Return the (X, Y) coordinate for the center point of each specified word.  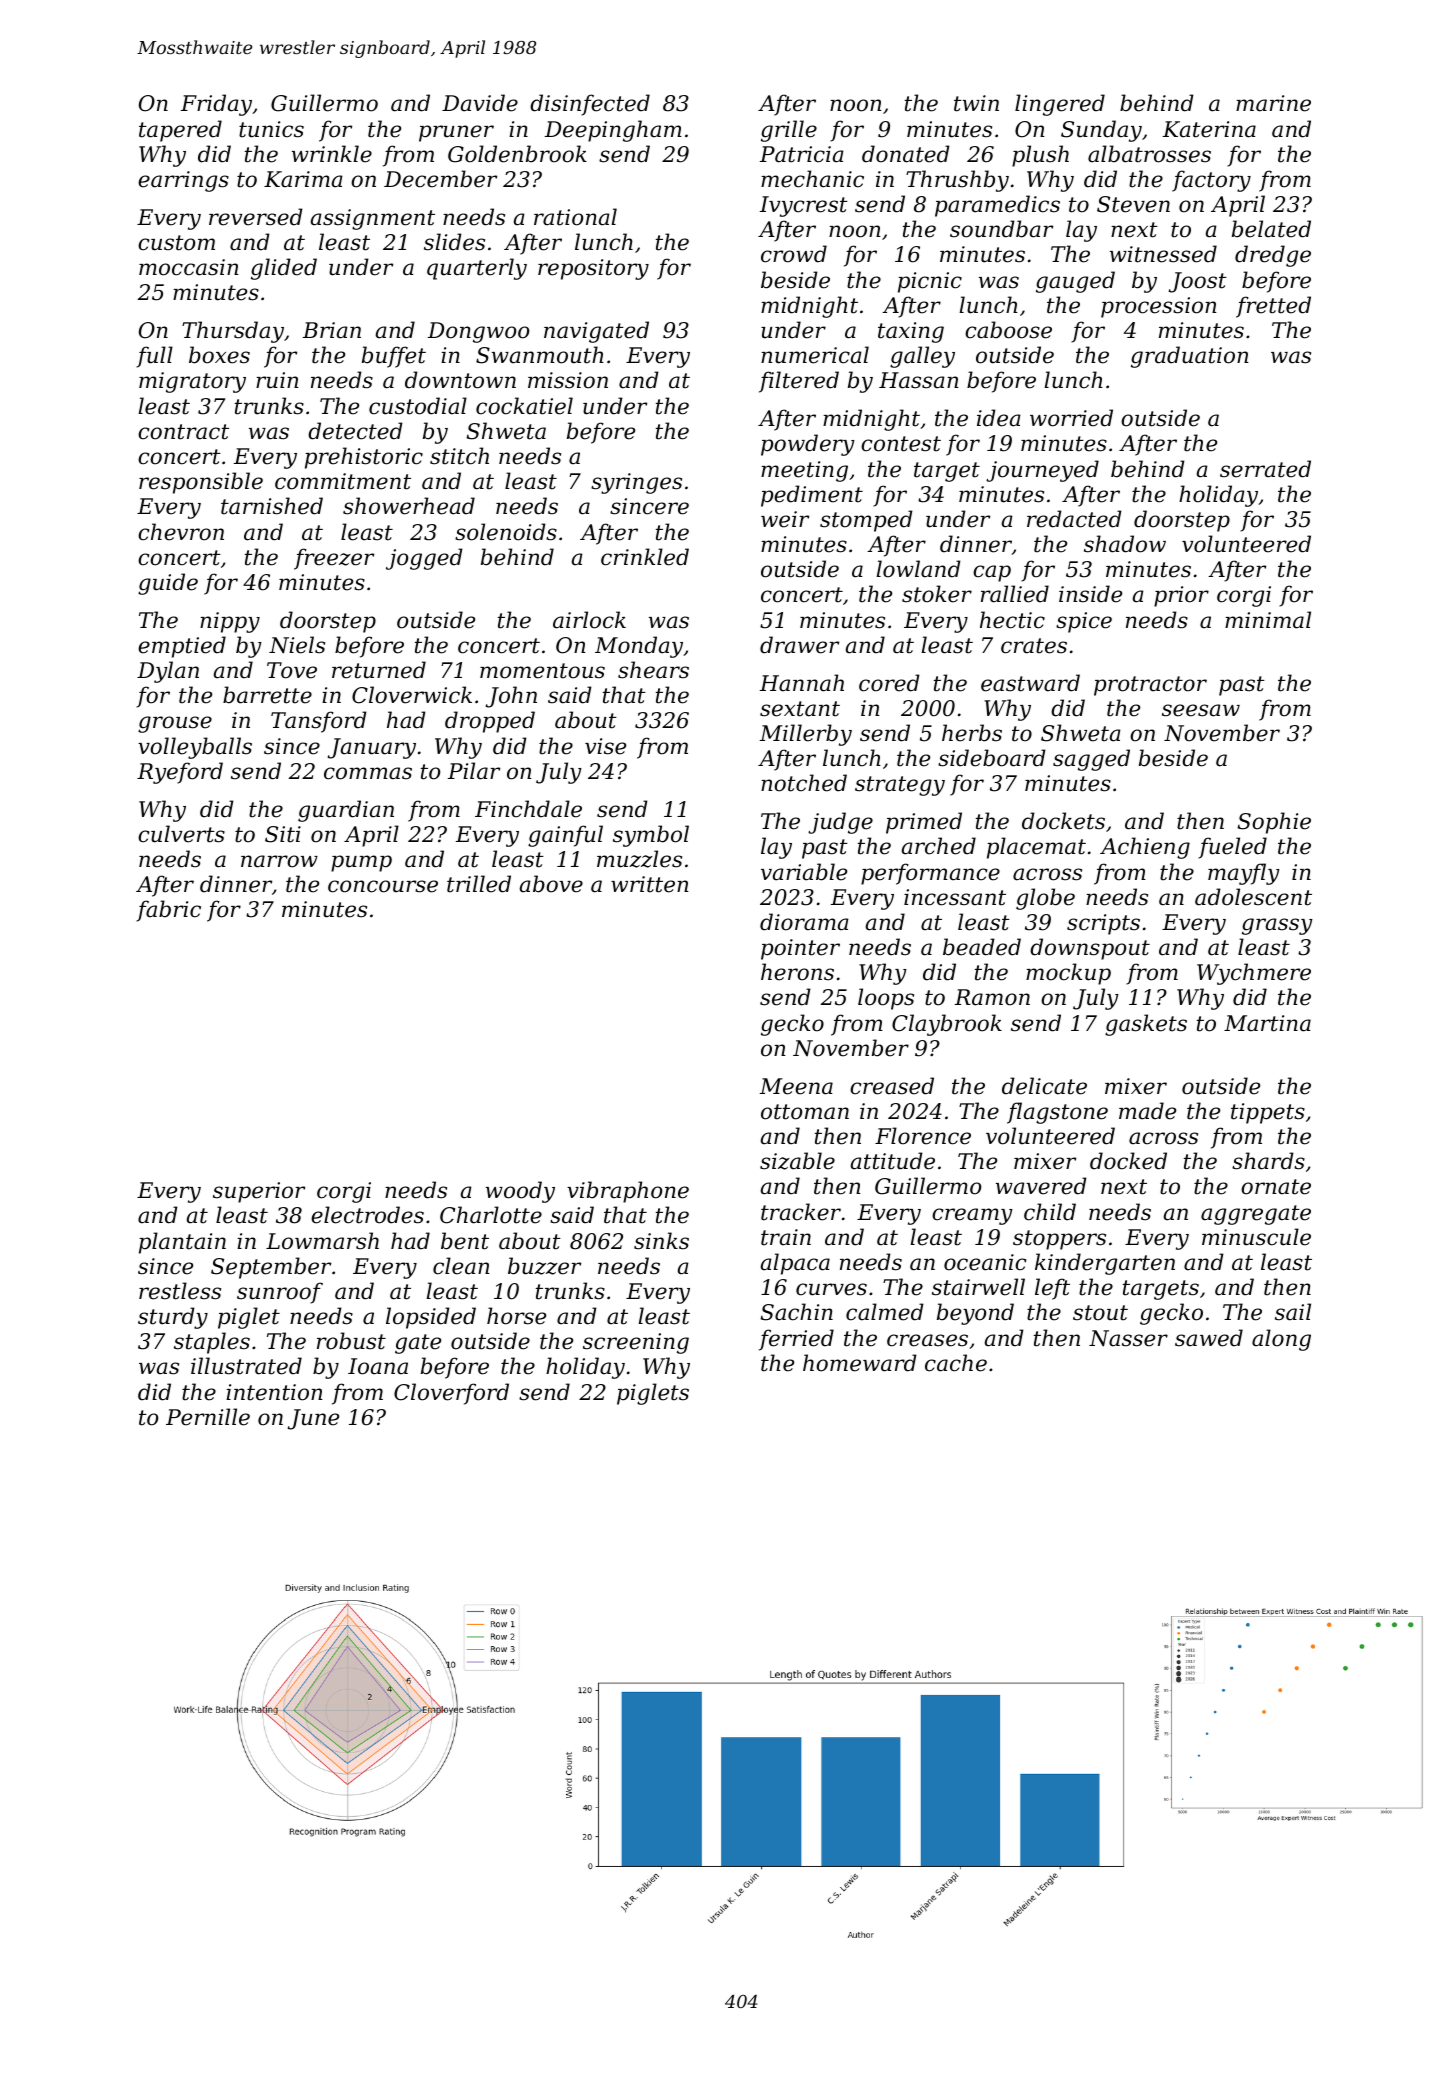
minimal (1268, 620)
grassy (1277, 926)
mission (568, 380)
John (511, 697)
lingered (1060, 105)
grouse (175, 724)
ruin (277, 380)
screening (636, 1343)
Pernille (208, 1417)
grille (789, 131)
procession (1159, 307)
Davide (480, 103)
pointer (800, 949)
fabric (168, 911)
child (1050, 1212)
